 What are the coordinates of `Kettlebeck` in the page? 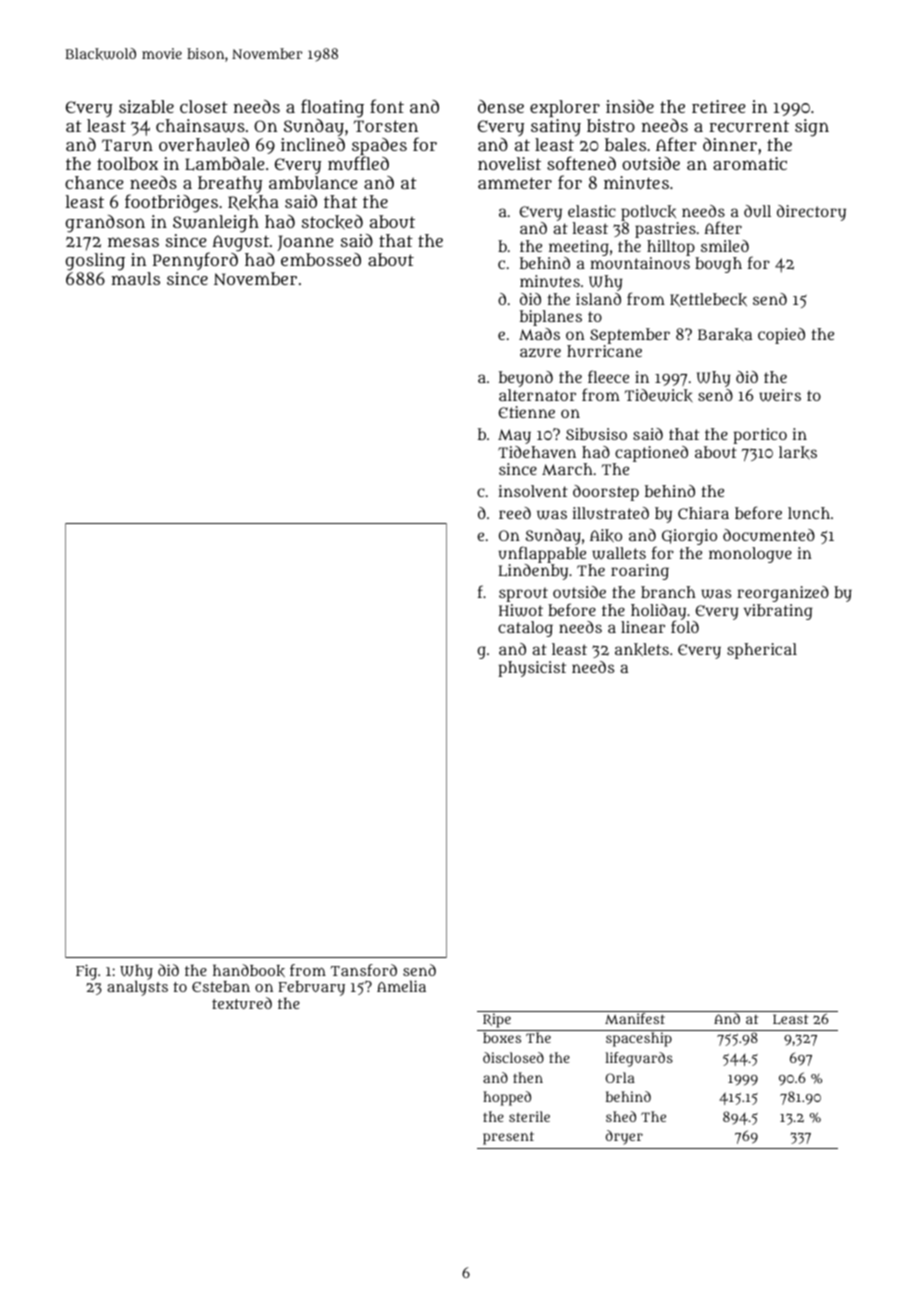 It's located at (708, 300).
